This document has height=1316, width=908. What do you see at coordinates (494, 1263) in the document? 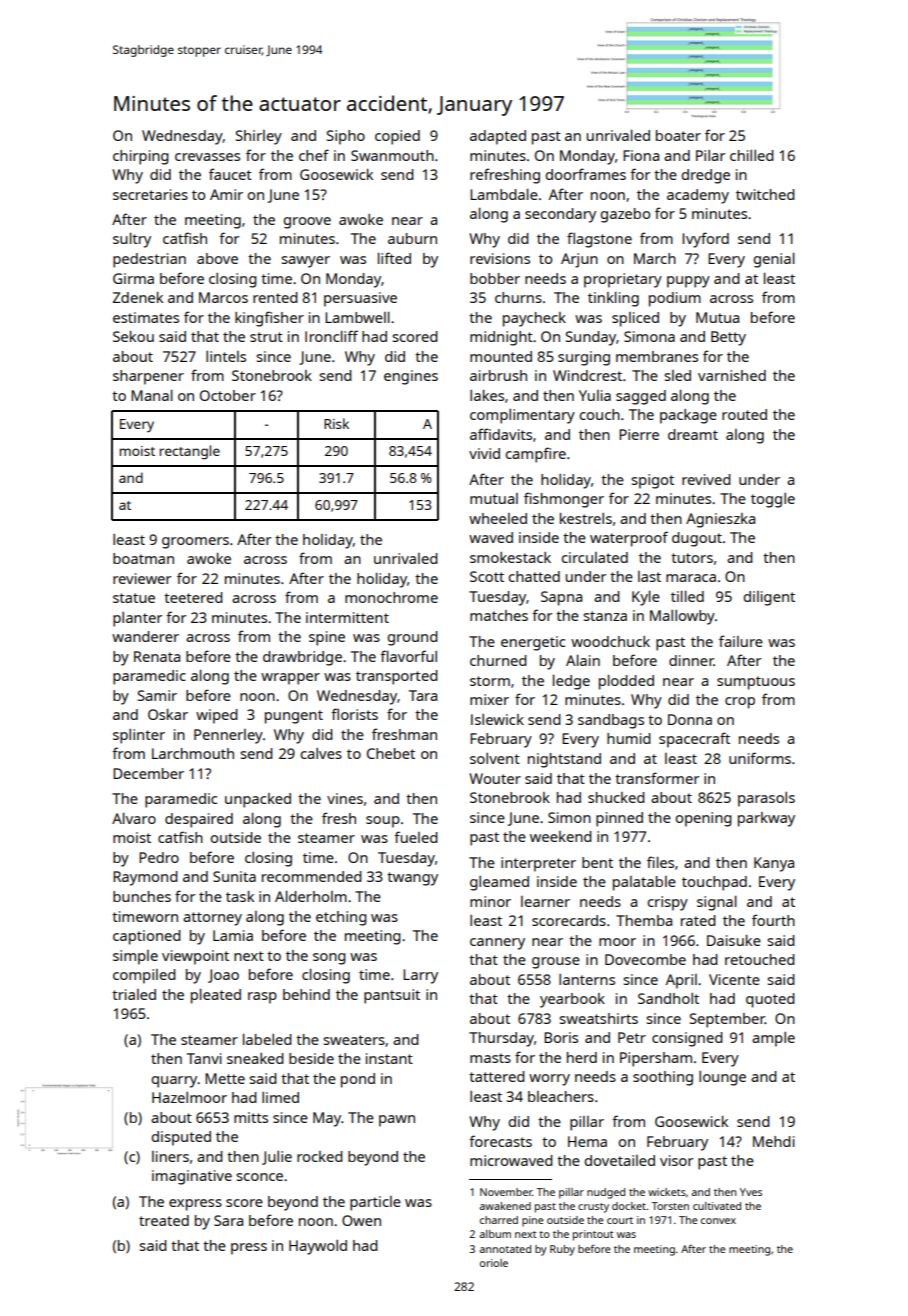
I see `oriole` at bounding box center [494, 1263].
